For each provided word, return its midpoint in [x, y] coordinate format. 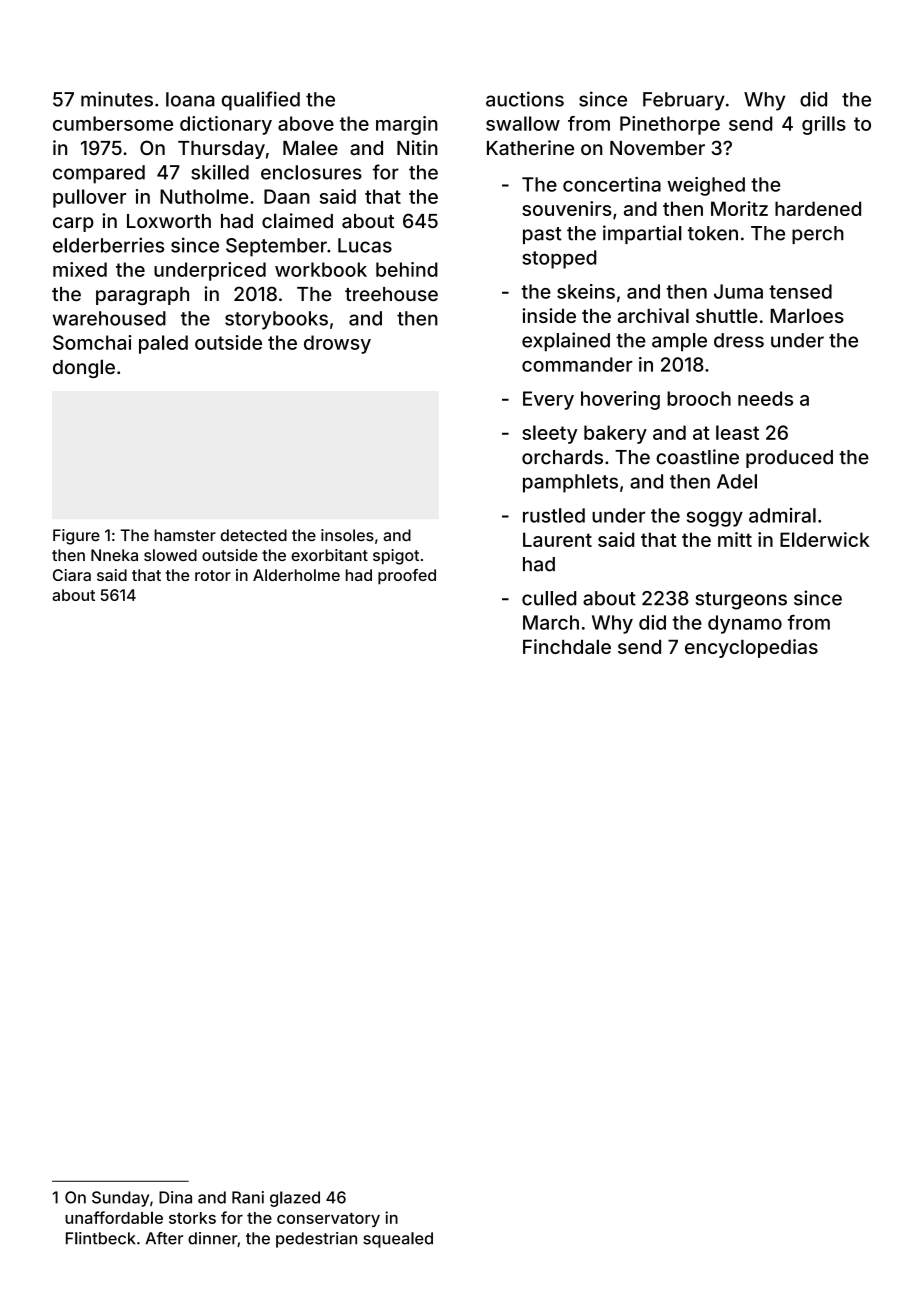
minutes [117, 99]
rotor [213, 575]
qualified [261, 101]
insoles [347, 535]
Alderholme [296, 575]
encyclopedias [751, 648]
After [164, 1238]
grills [824, 125]
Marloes [807, 315]
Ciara [72, 575]
